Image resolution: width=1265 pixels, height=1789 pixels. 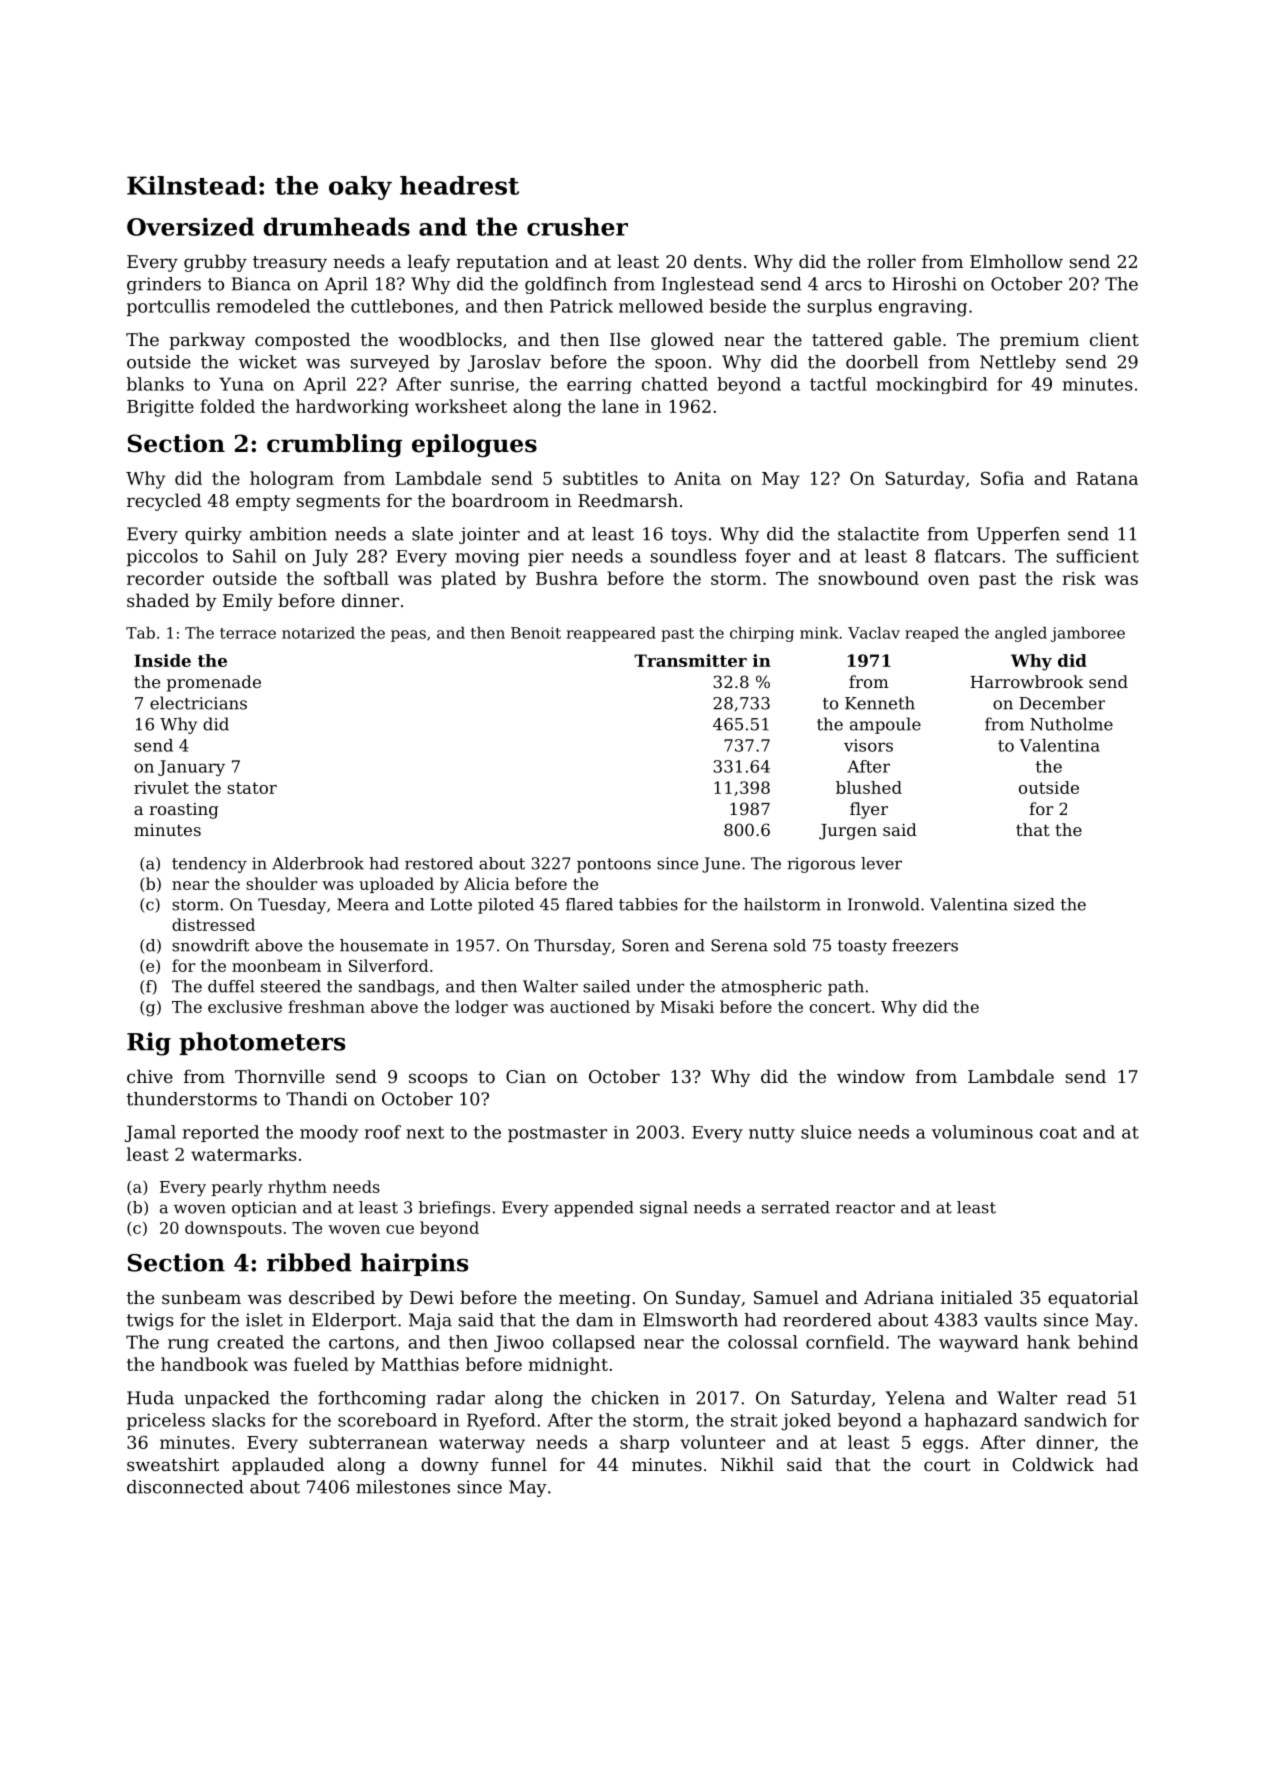 I want to click on freezers, so click(x=925, y=945).
